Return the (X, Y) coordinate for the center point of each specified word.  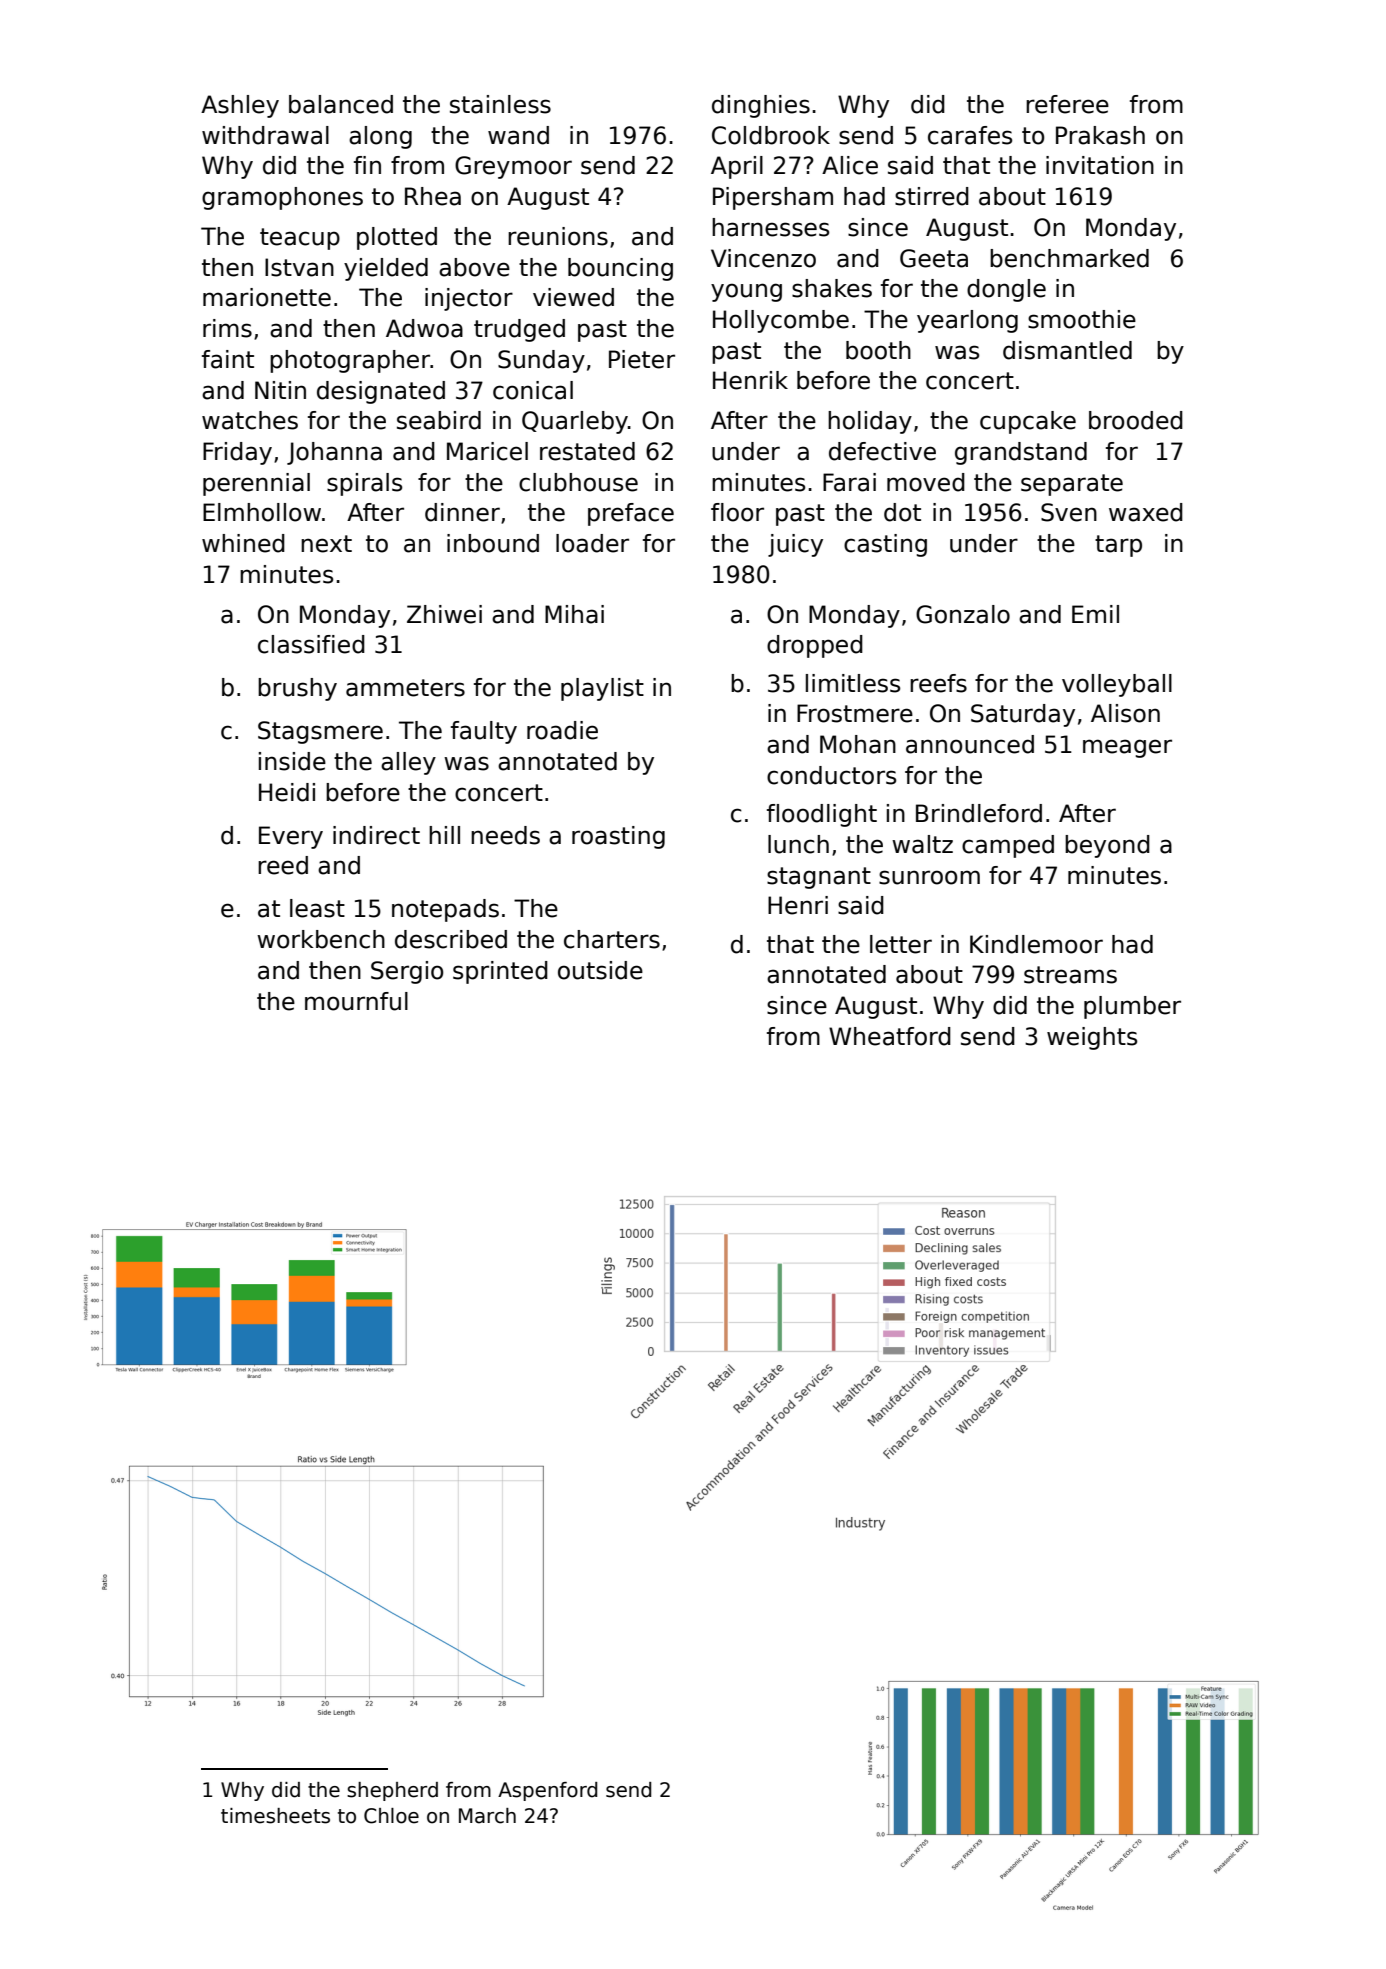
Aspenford (547, 1791)
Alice (850, 165)
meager (1127, 748)
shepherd (392, 1791)
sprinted (500, 972)
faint (228, 359)
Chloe (391, 1816)
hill (444, 835)
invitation (1100, 165)
